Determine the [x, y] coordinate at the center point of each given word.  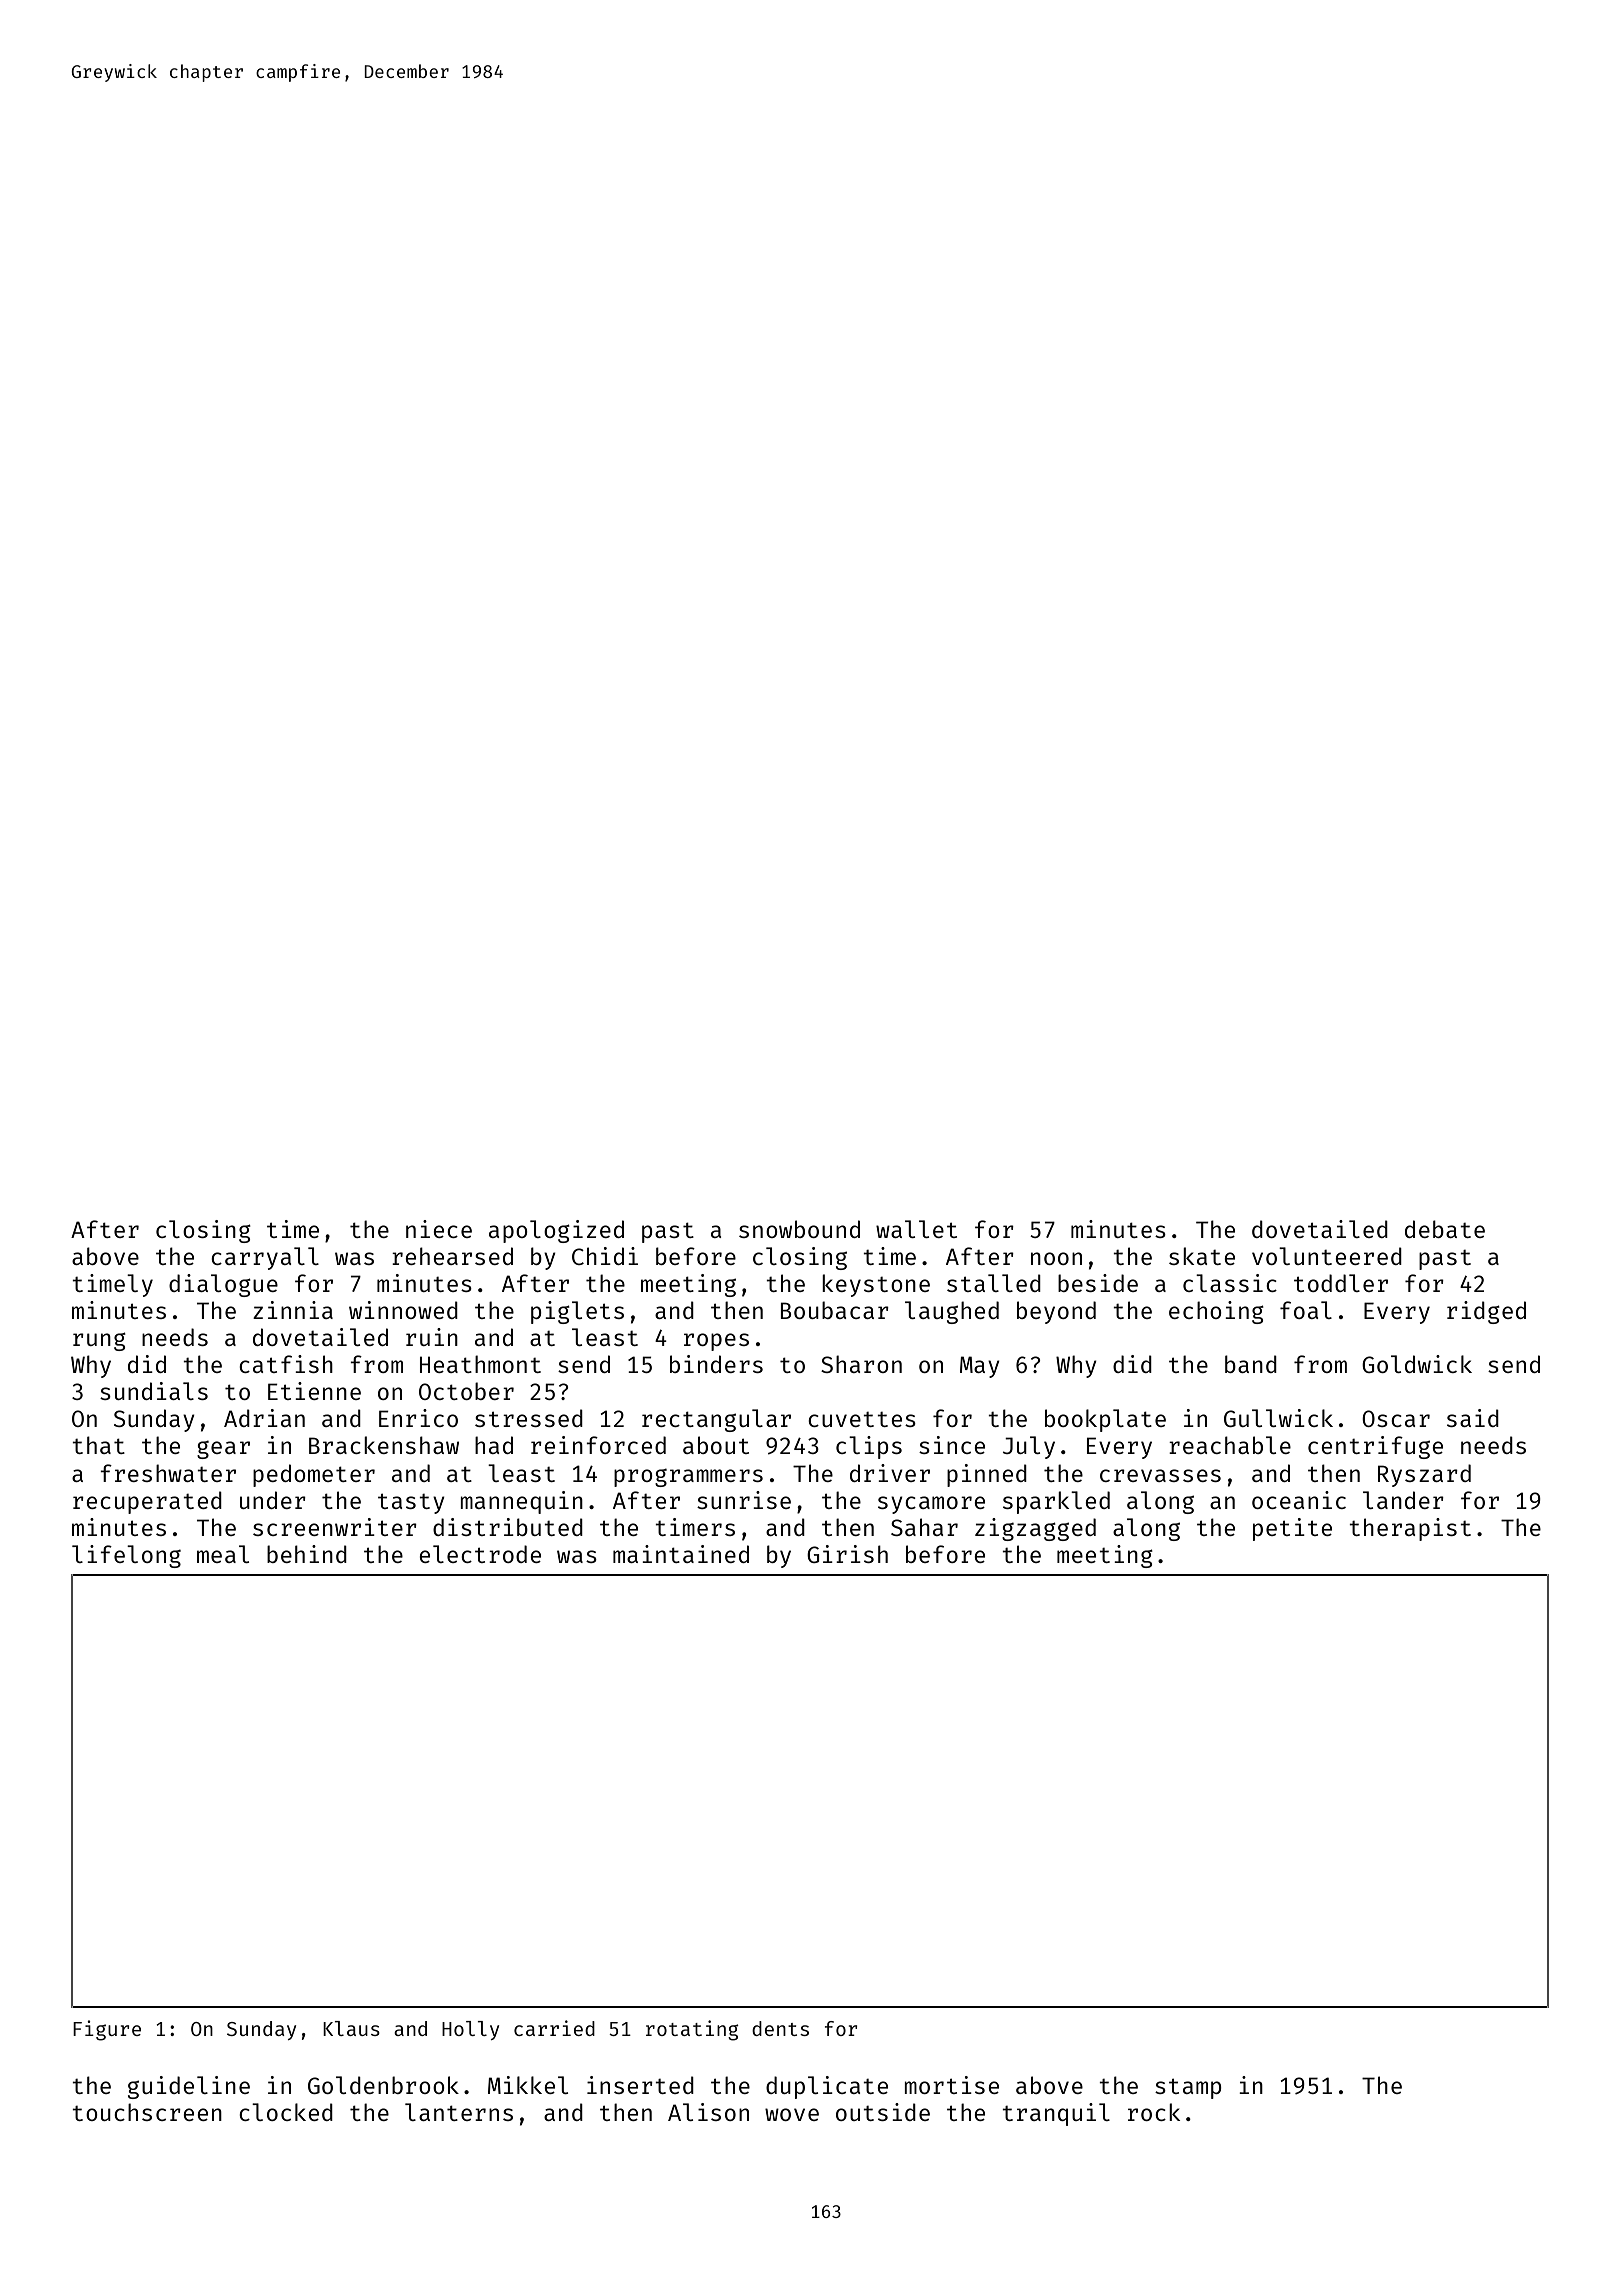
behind [307, 1554]
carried [554, 2028]
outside [883, 2112]
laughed [952, 1312]
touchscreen [147, 2112]
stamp [1188, 2089]
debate [1445, 1229]
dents [780, 2028]
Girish [847, 1554]
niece [439, 1229]
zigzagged [1035, 1529]
